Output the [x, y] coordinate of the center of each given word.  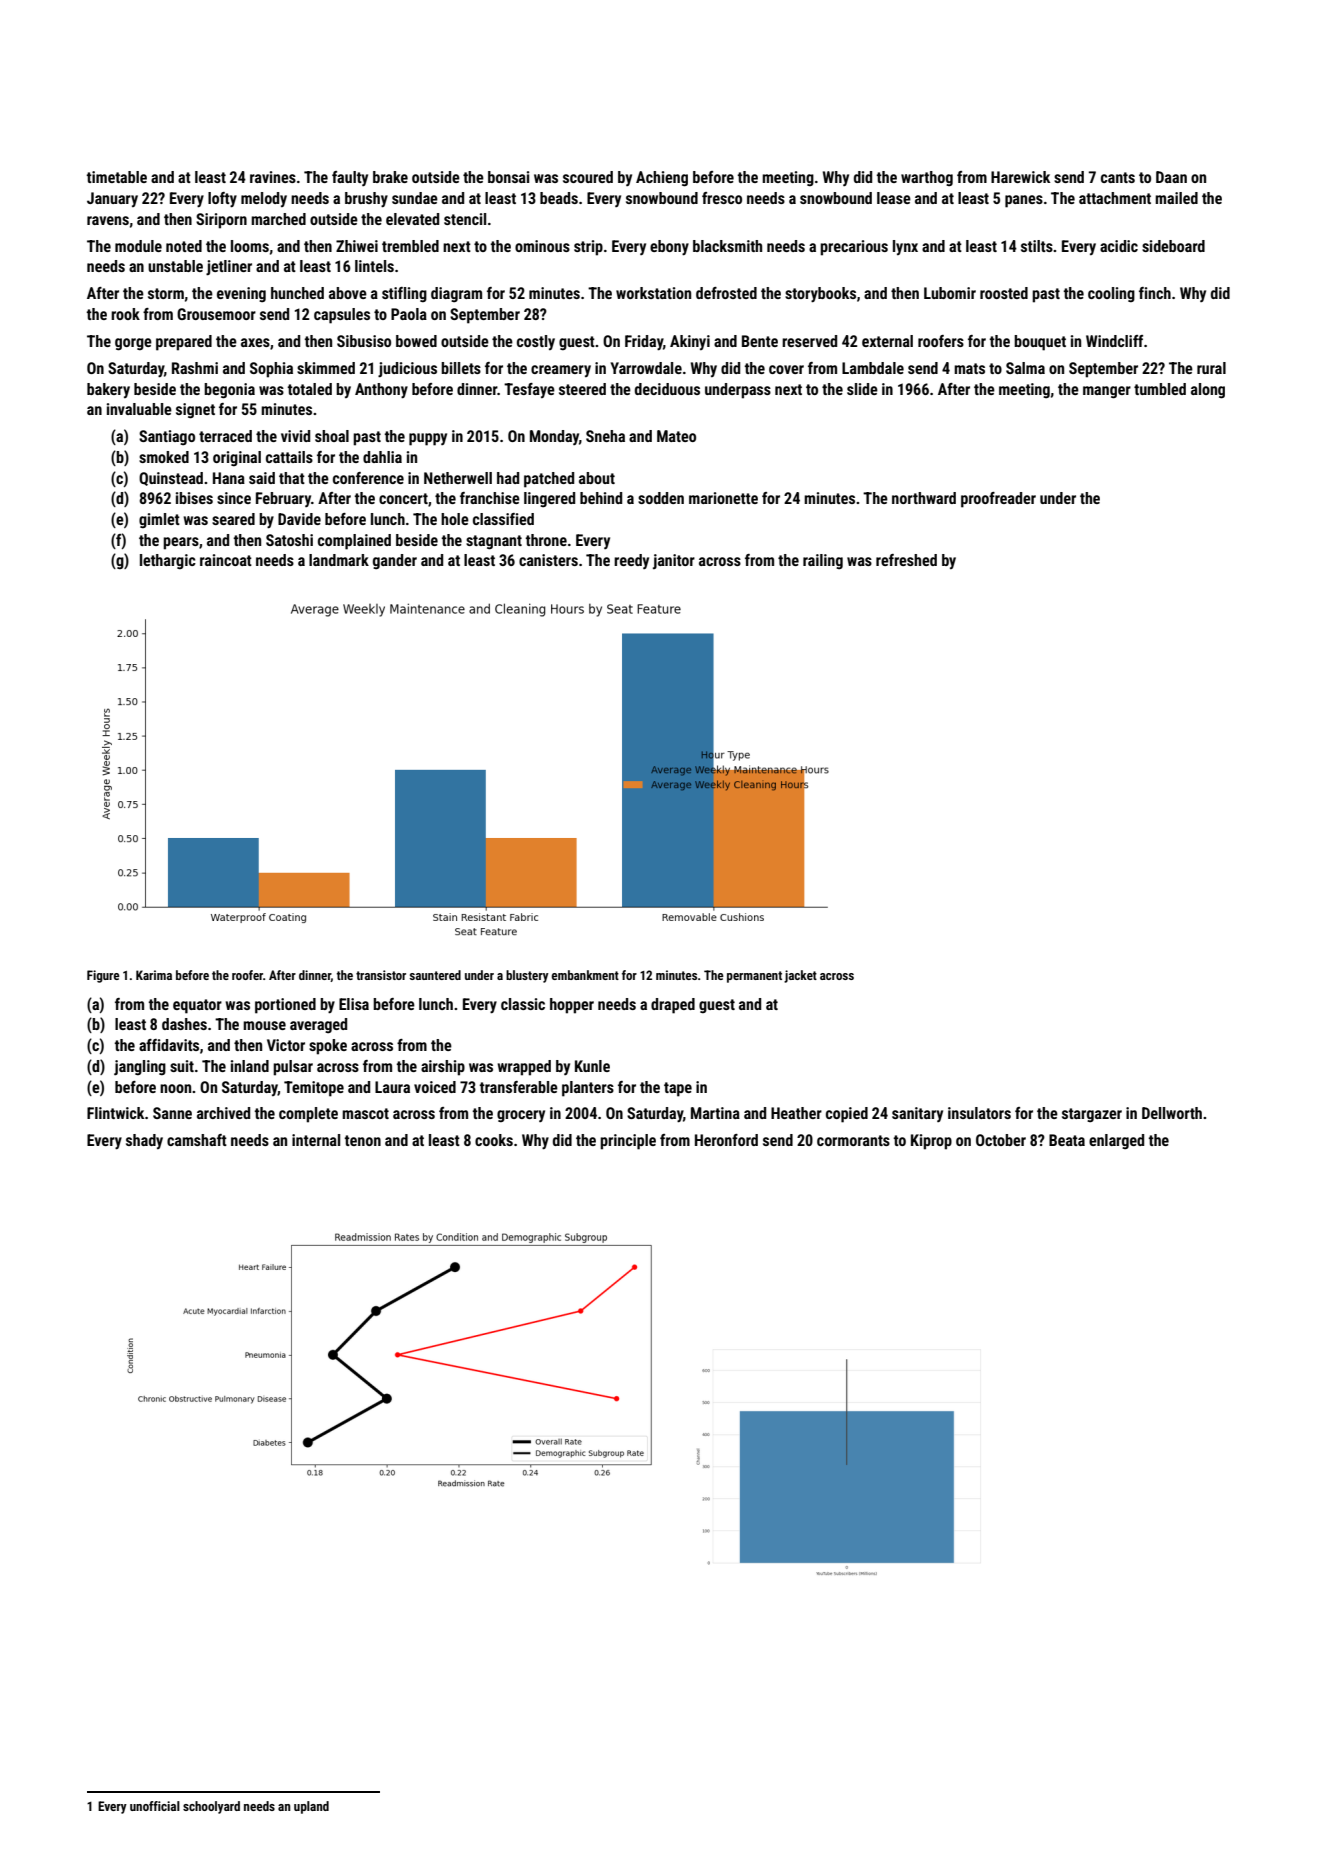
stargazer [1092, 1115]
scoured [588, 177]
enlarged [1116, 1142]
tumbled [1160, 389]
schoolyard [211, 1807]
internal [316, 1140]
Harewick [1020, 177]
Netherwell [458, 478]
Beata [1067, 1140]
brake [390, 177]
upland [311, 1807]
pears [181, 543]
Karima [154, 975]
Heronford [726, 1140]
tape [678, 1089]
